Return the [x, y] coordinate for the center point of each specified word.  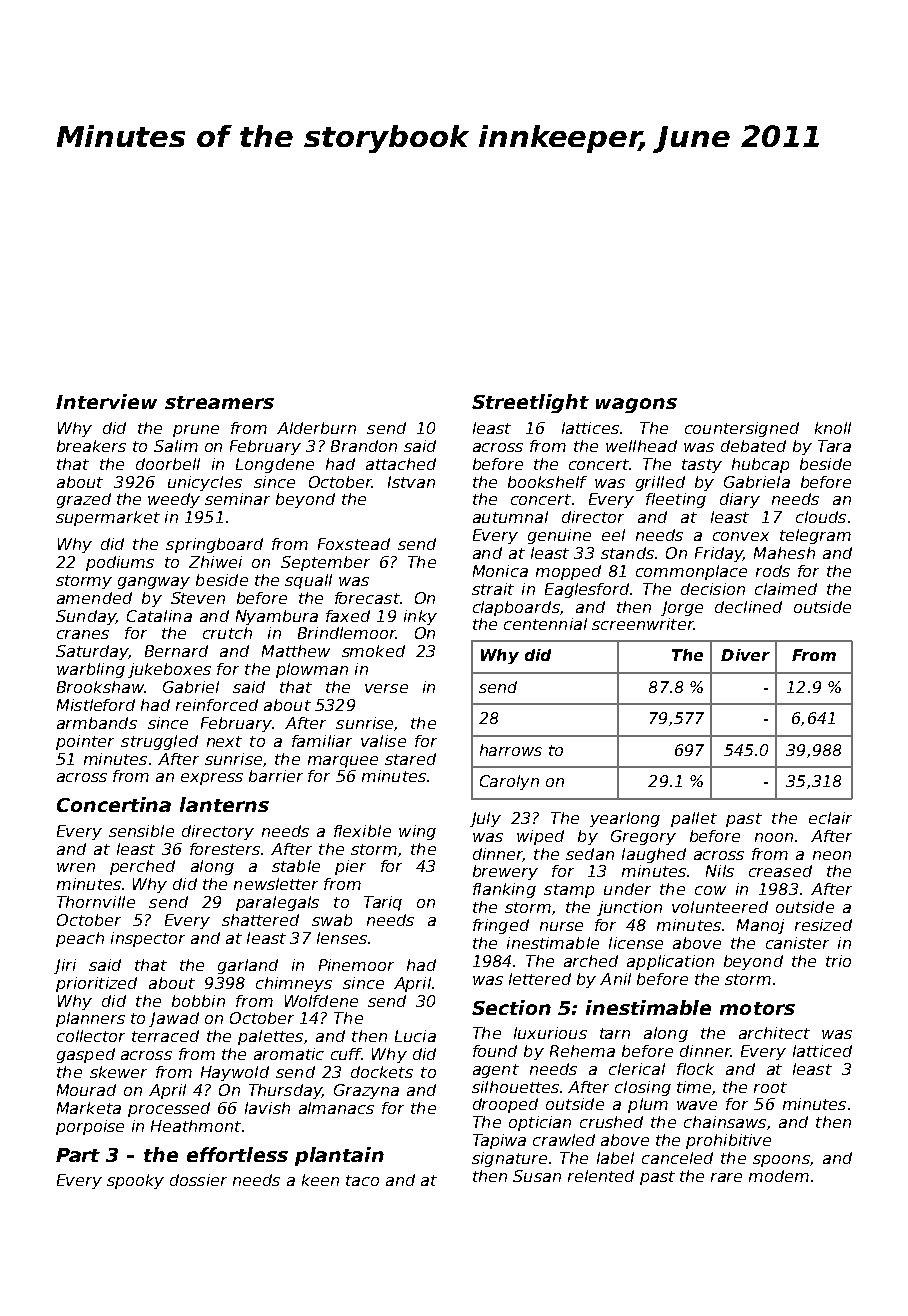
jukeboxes [169, 670]
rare [726, 1177]
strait [493, 589]
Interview [106, 401]
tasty [702, 466]
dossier [198, 1180]
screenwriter [642, 624]
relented [601, 1176]
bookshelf [547, 482]
